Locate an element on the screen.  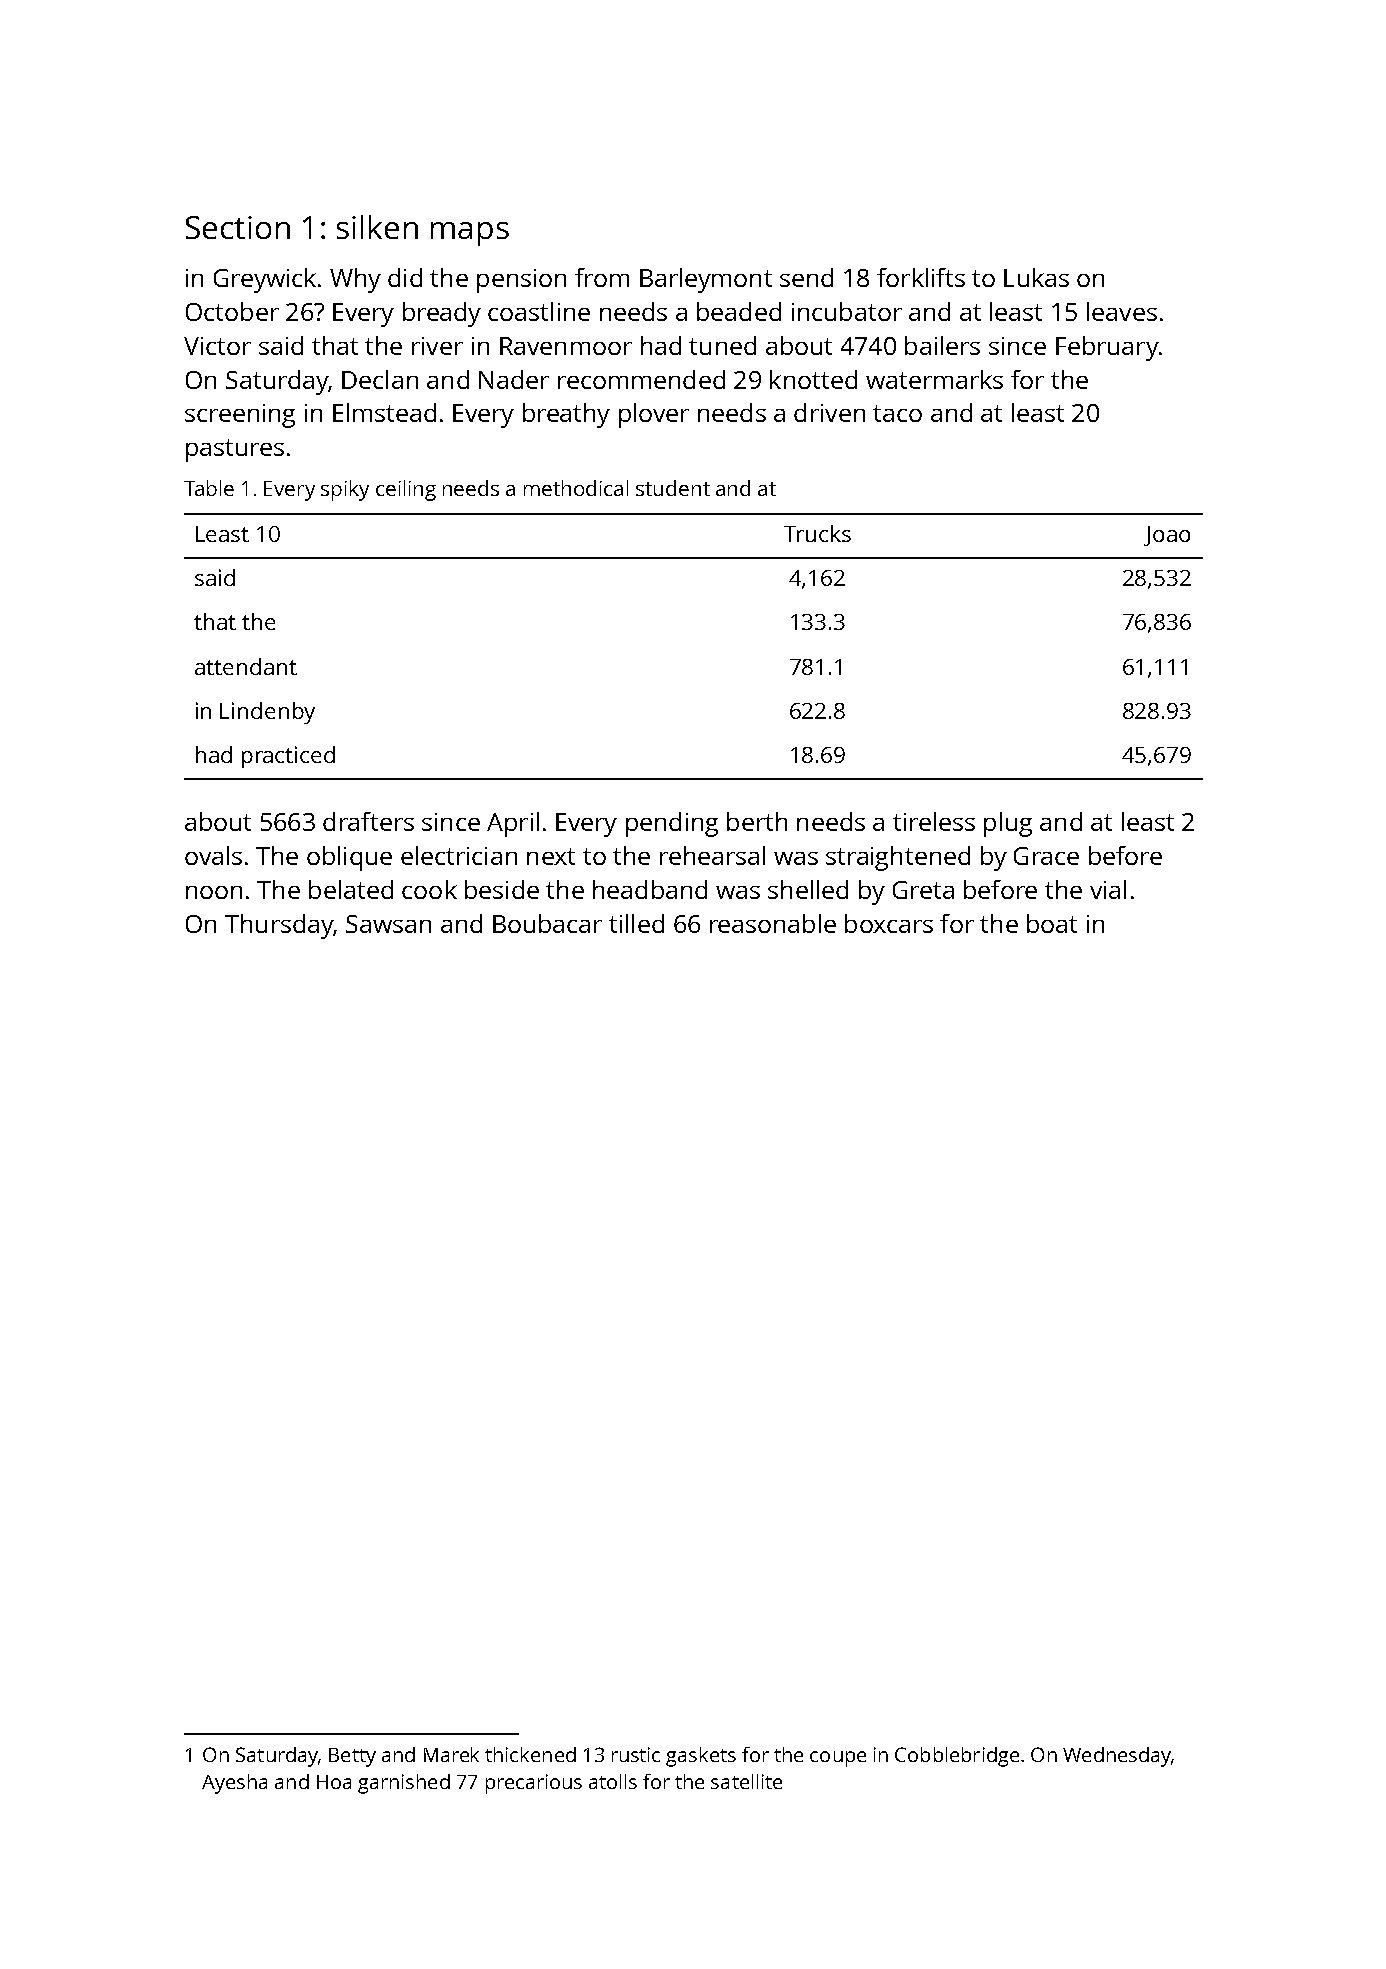
send is located at coordinates (806, 277).
